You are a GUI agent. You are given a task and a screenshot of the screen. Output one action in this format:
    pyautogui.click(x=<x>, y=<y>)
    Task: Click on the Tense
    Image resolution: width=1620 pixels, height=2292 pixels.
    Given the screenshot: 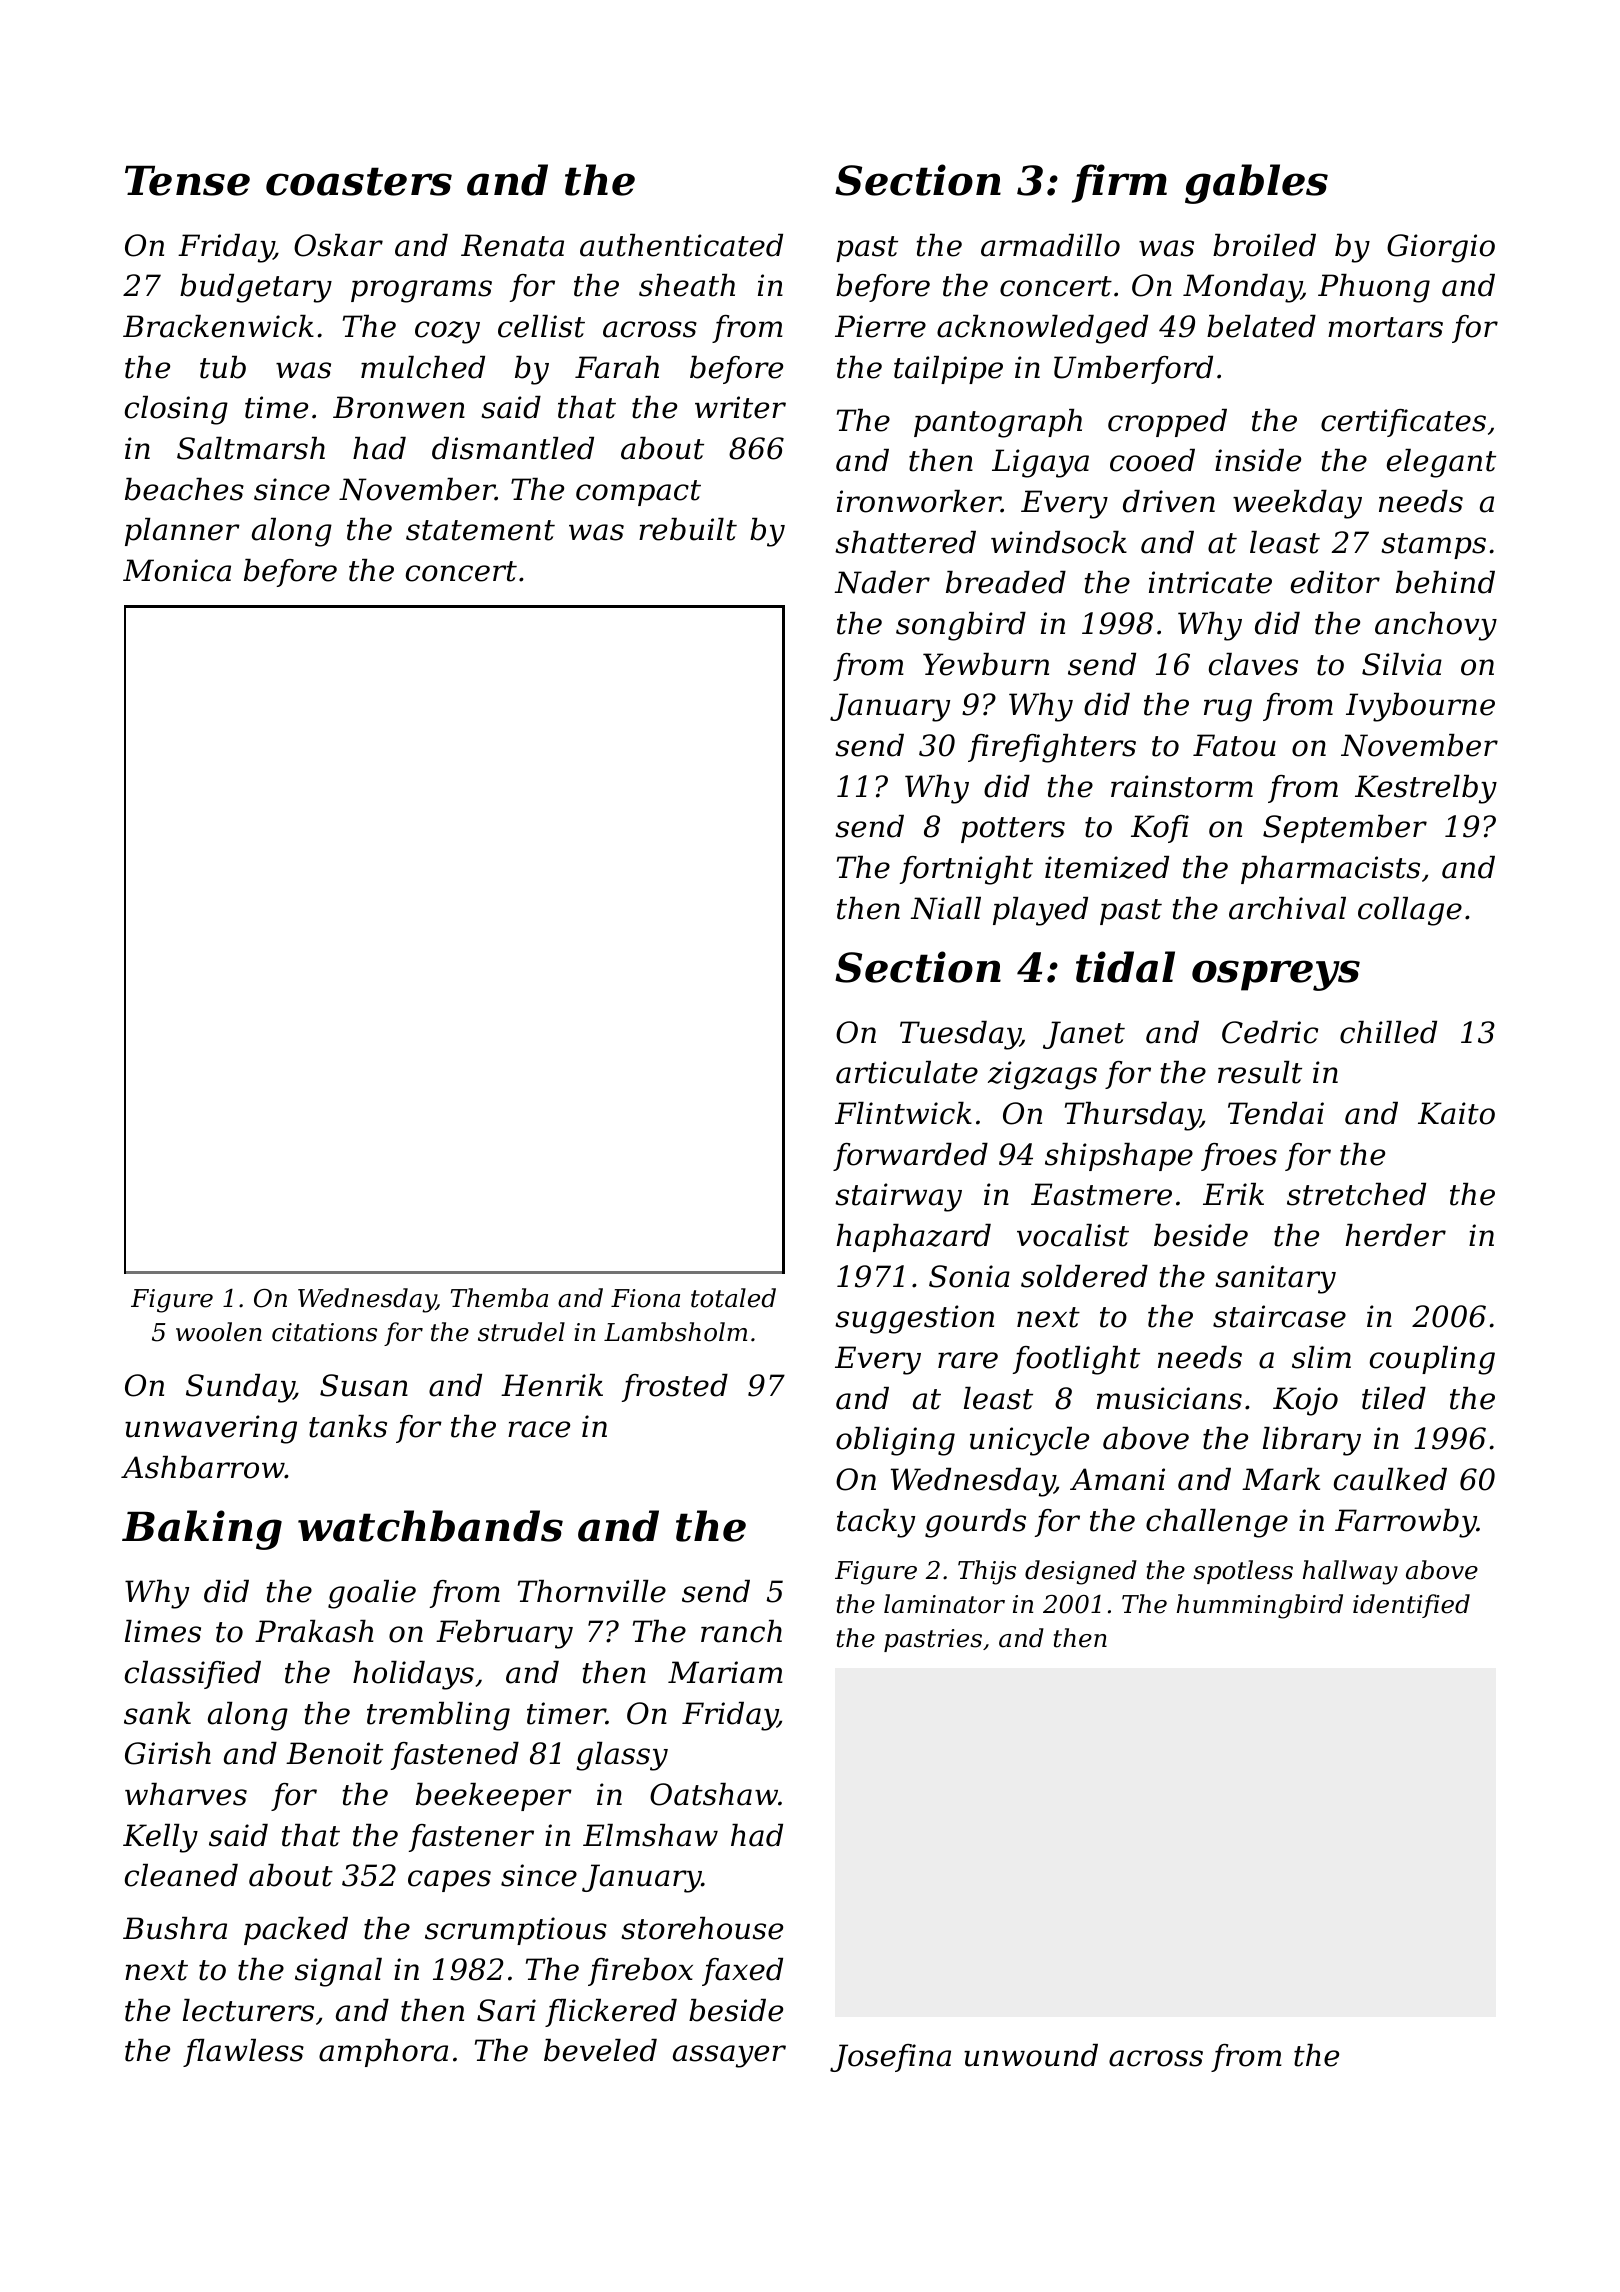 What is the action you would take?
    pyautogui.click(x=187, y=181)
